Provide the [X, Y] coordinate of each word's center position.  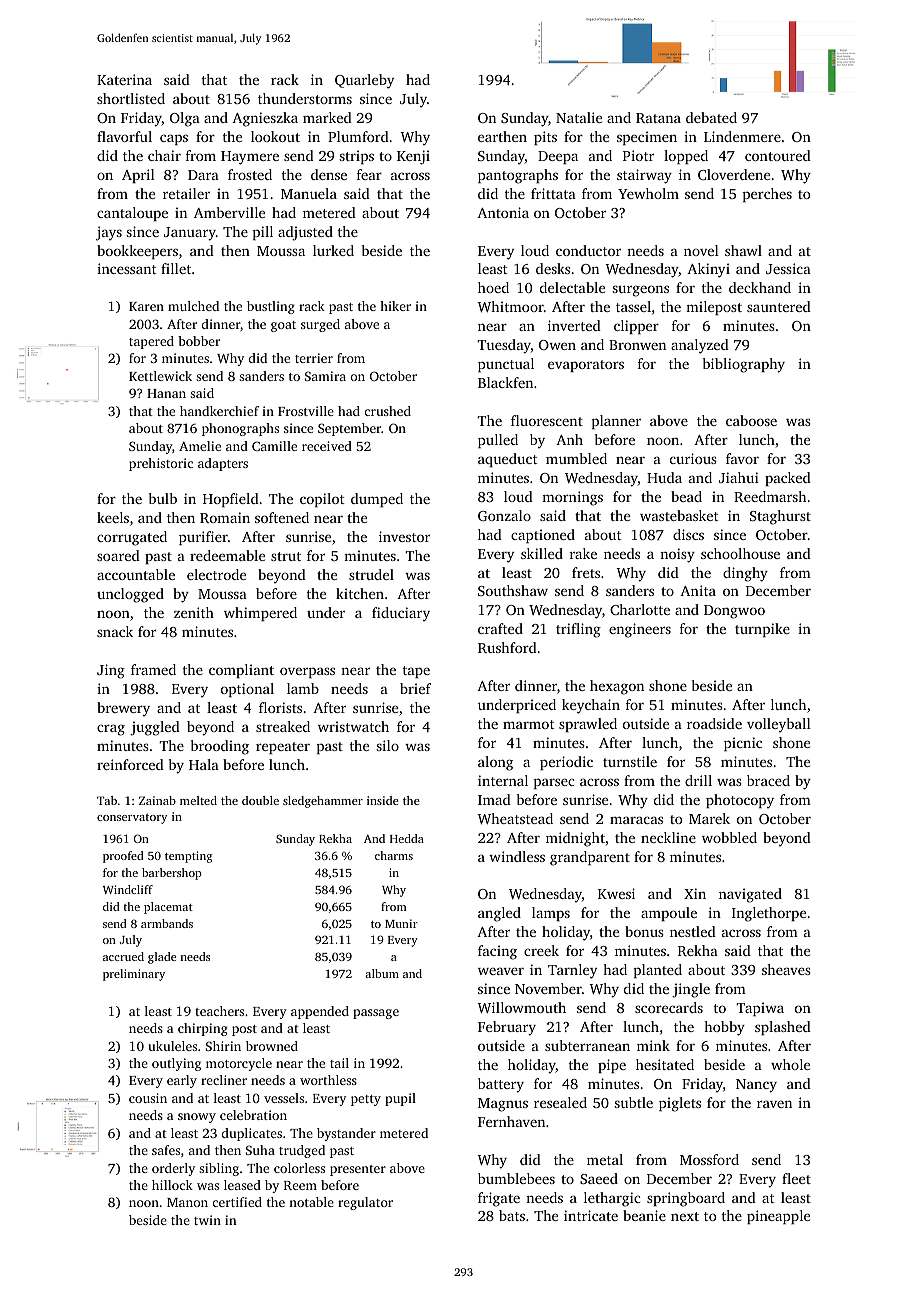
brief [415, 688]
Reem [300, 1185]
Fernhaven [511, 1121]
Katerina [124, 79]
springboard [686, 1199]
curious [693, 458]
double [260, 800]
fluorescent [547, 420]
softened [282, 517]
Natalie [579, 117]
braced [768, 780]
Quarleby [364, 81]
